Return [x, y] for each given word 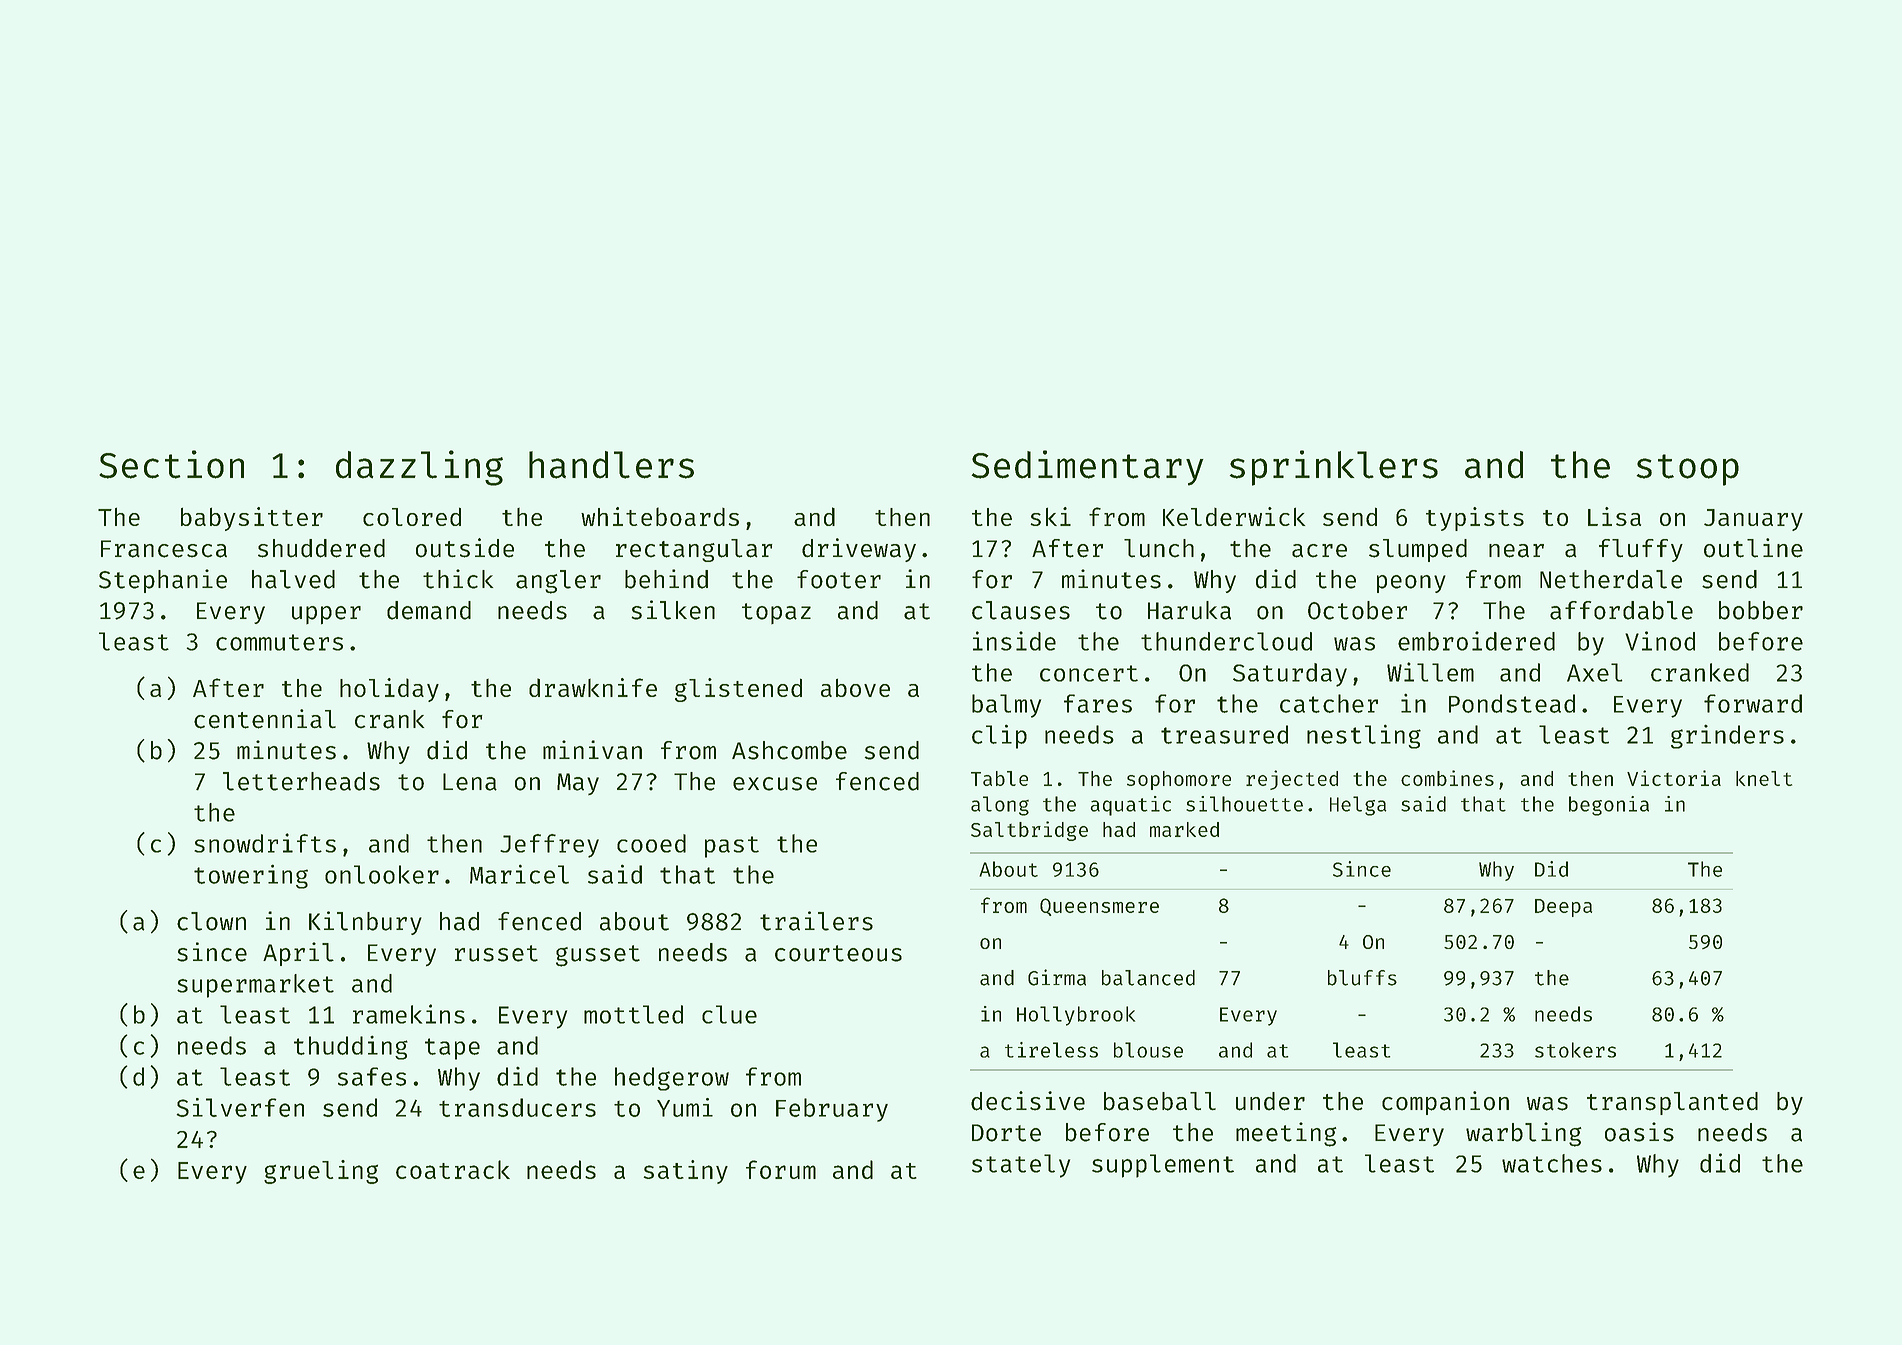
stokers [1575, 1050]
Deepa [1563, 908]
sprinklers [1334, 468]
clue [729, 1014]
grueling [321, 1172]
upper [326, 615]
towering [251, 876]
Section [171, 464]
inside [1014, 641]
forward [1753, 703]
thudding [351, 1047]
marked [1184, 829]
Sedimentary [1087, 468]
